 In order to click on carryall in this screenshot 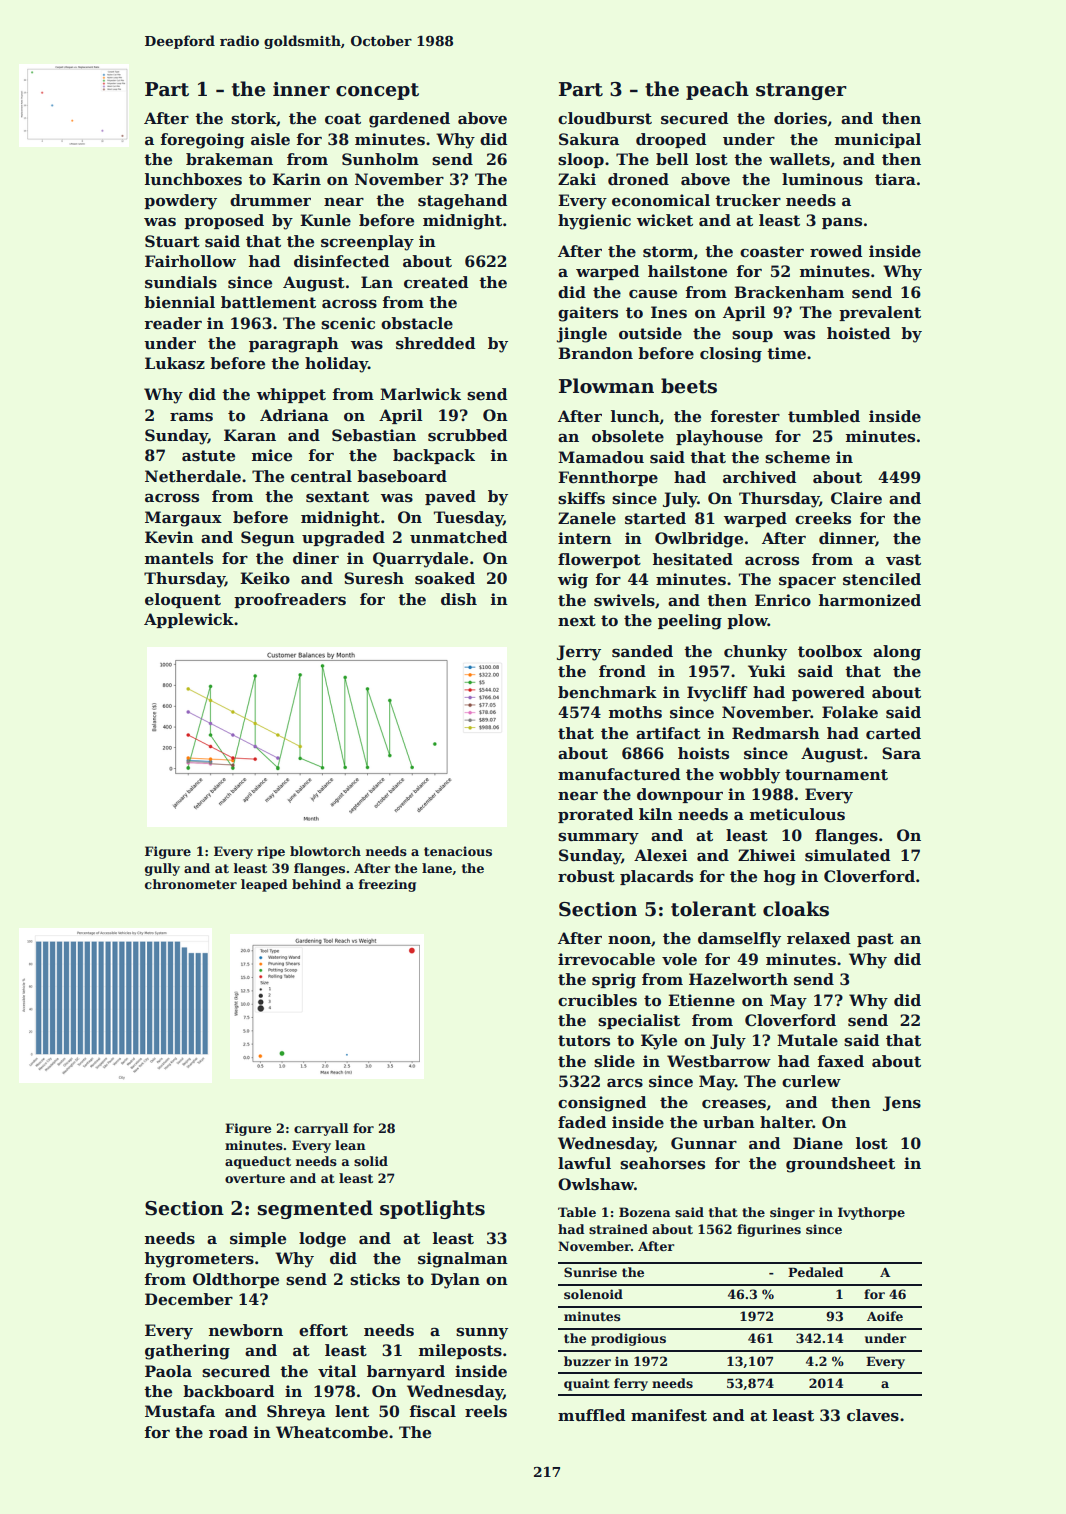, I will do `click(321, 1129)`.
